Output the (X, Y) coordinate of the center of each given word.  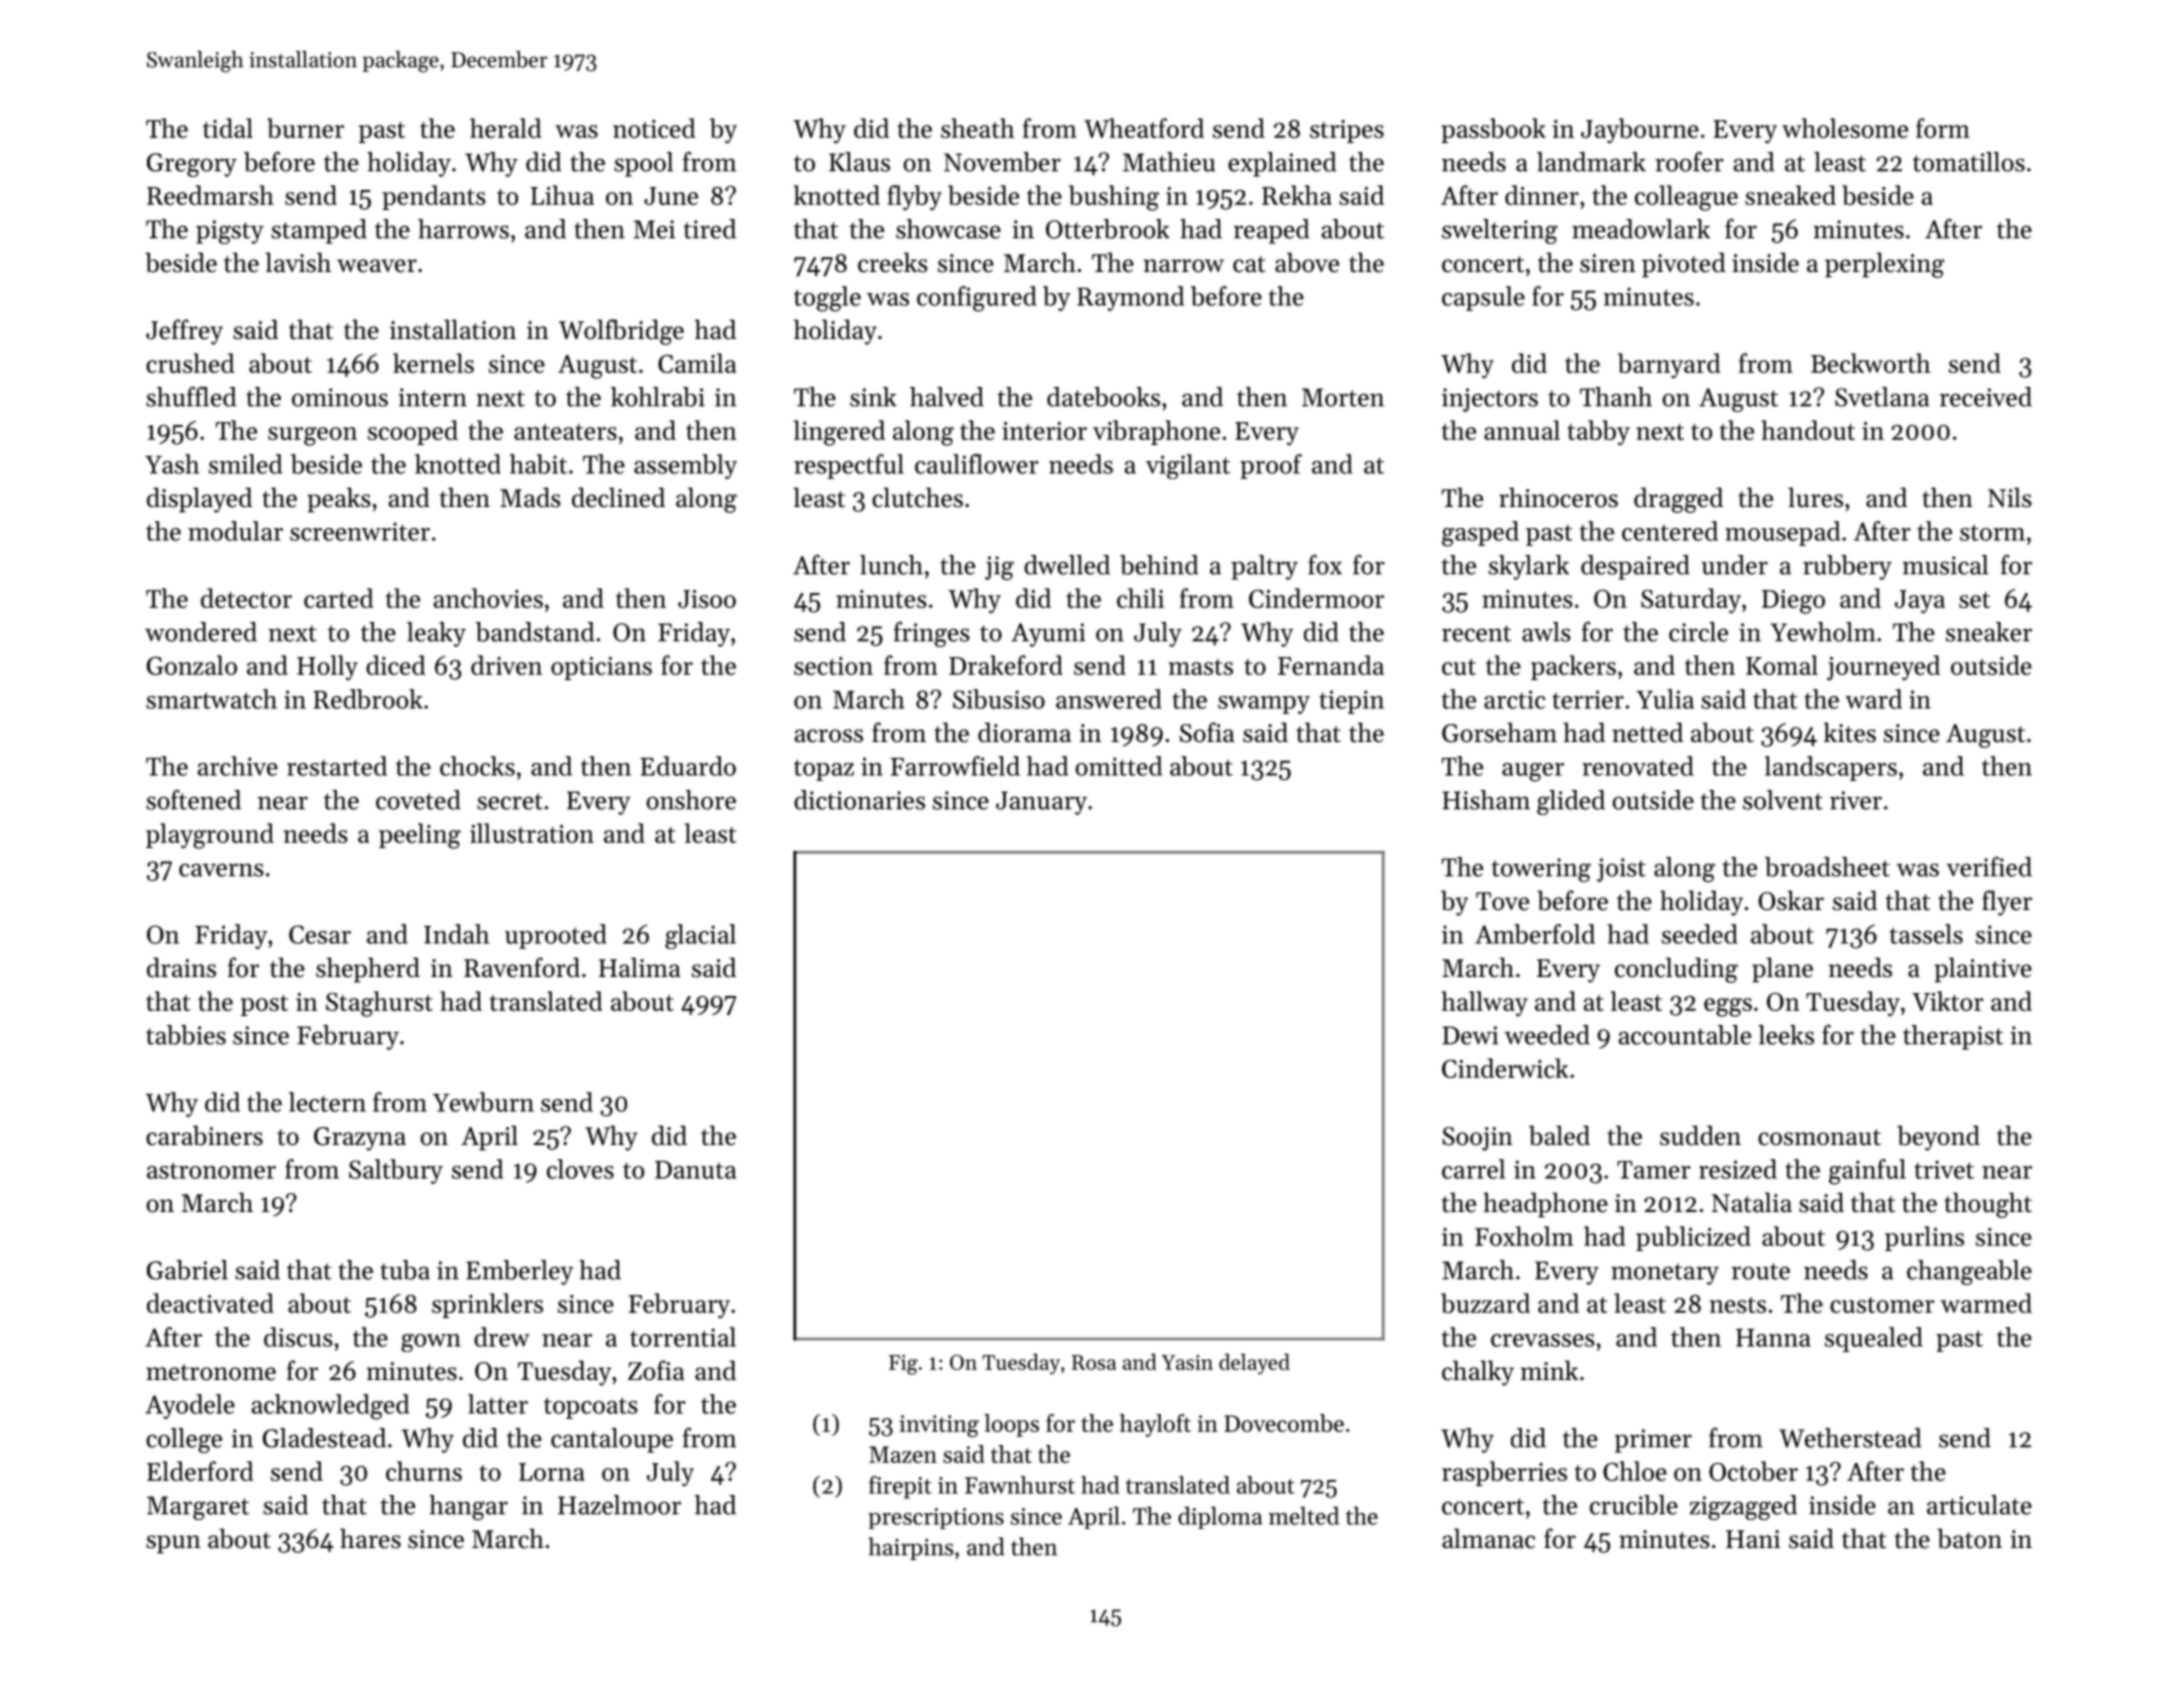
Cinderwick (1505, 1068)
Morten (1343, 397)
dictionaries (859, 800)
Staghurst (379, 1004)
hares (370, 1538)
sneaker (1989, 632)
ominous (340, 397)
